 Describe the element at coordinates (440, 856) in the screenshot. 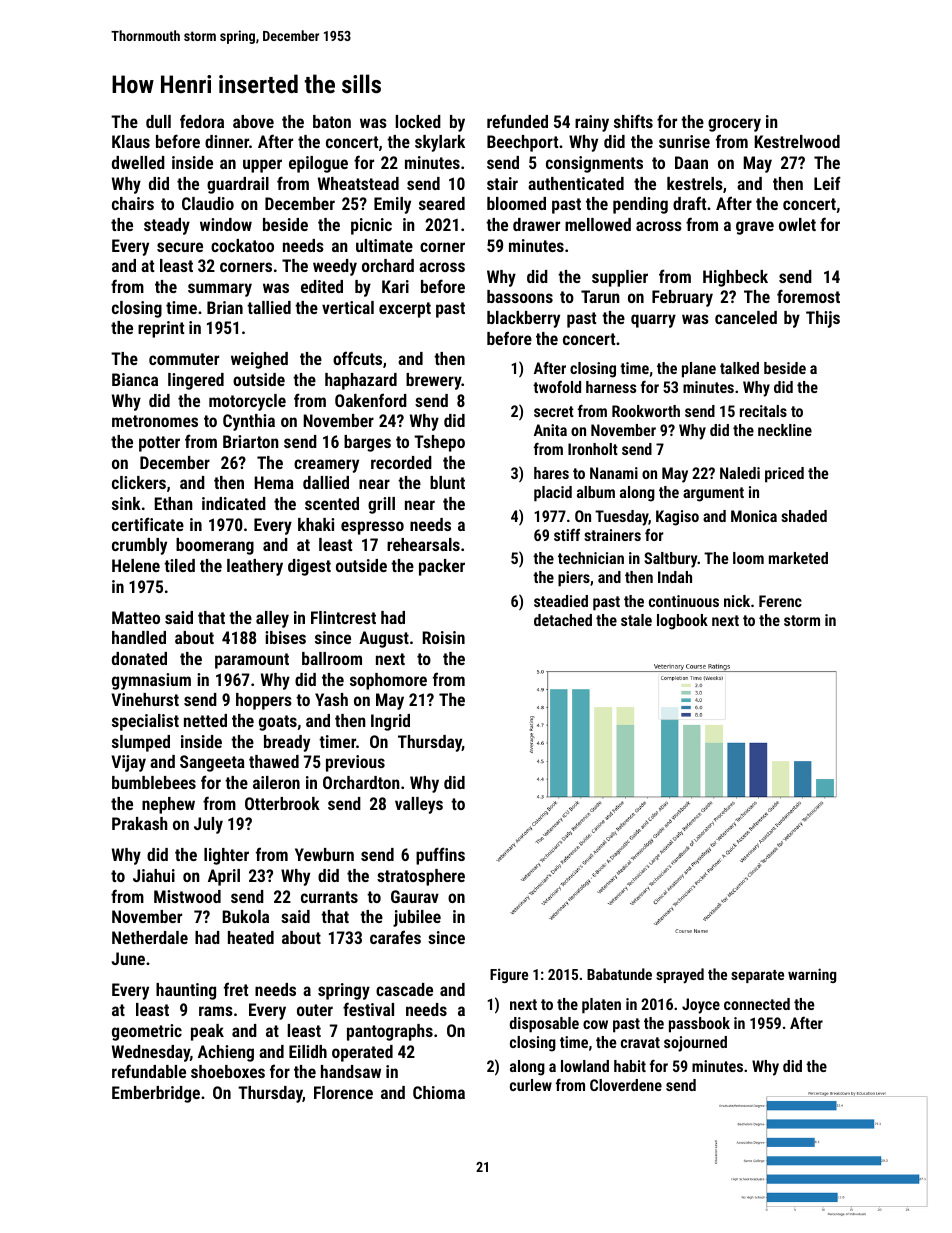

I see `puffins` at that location.
